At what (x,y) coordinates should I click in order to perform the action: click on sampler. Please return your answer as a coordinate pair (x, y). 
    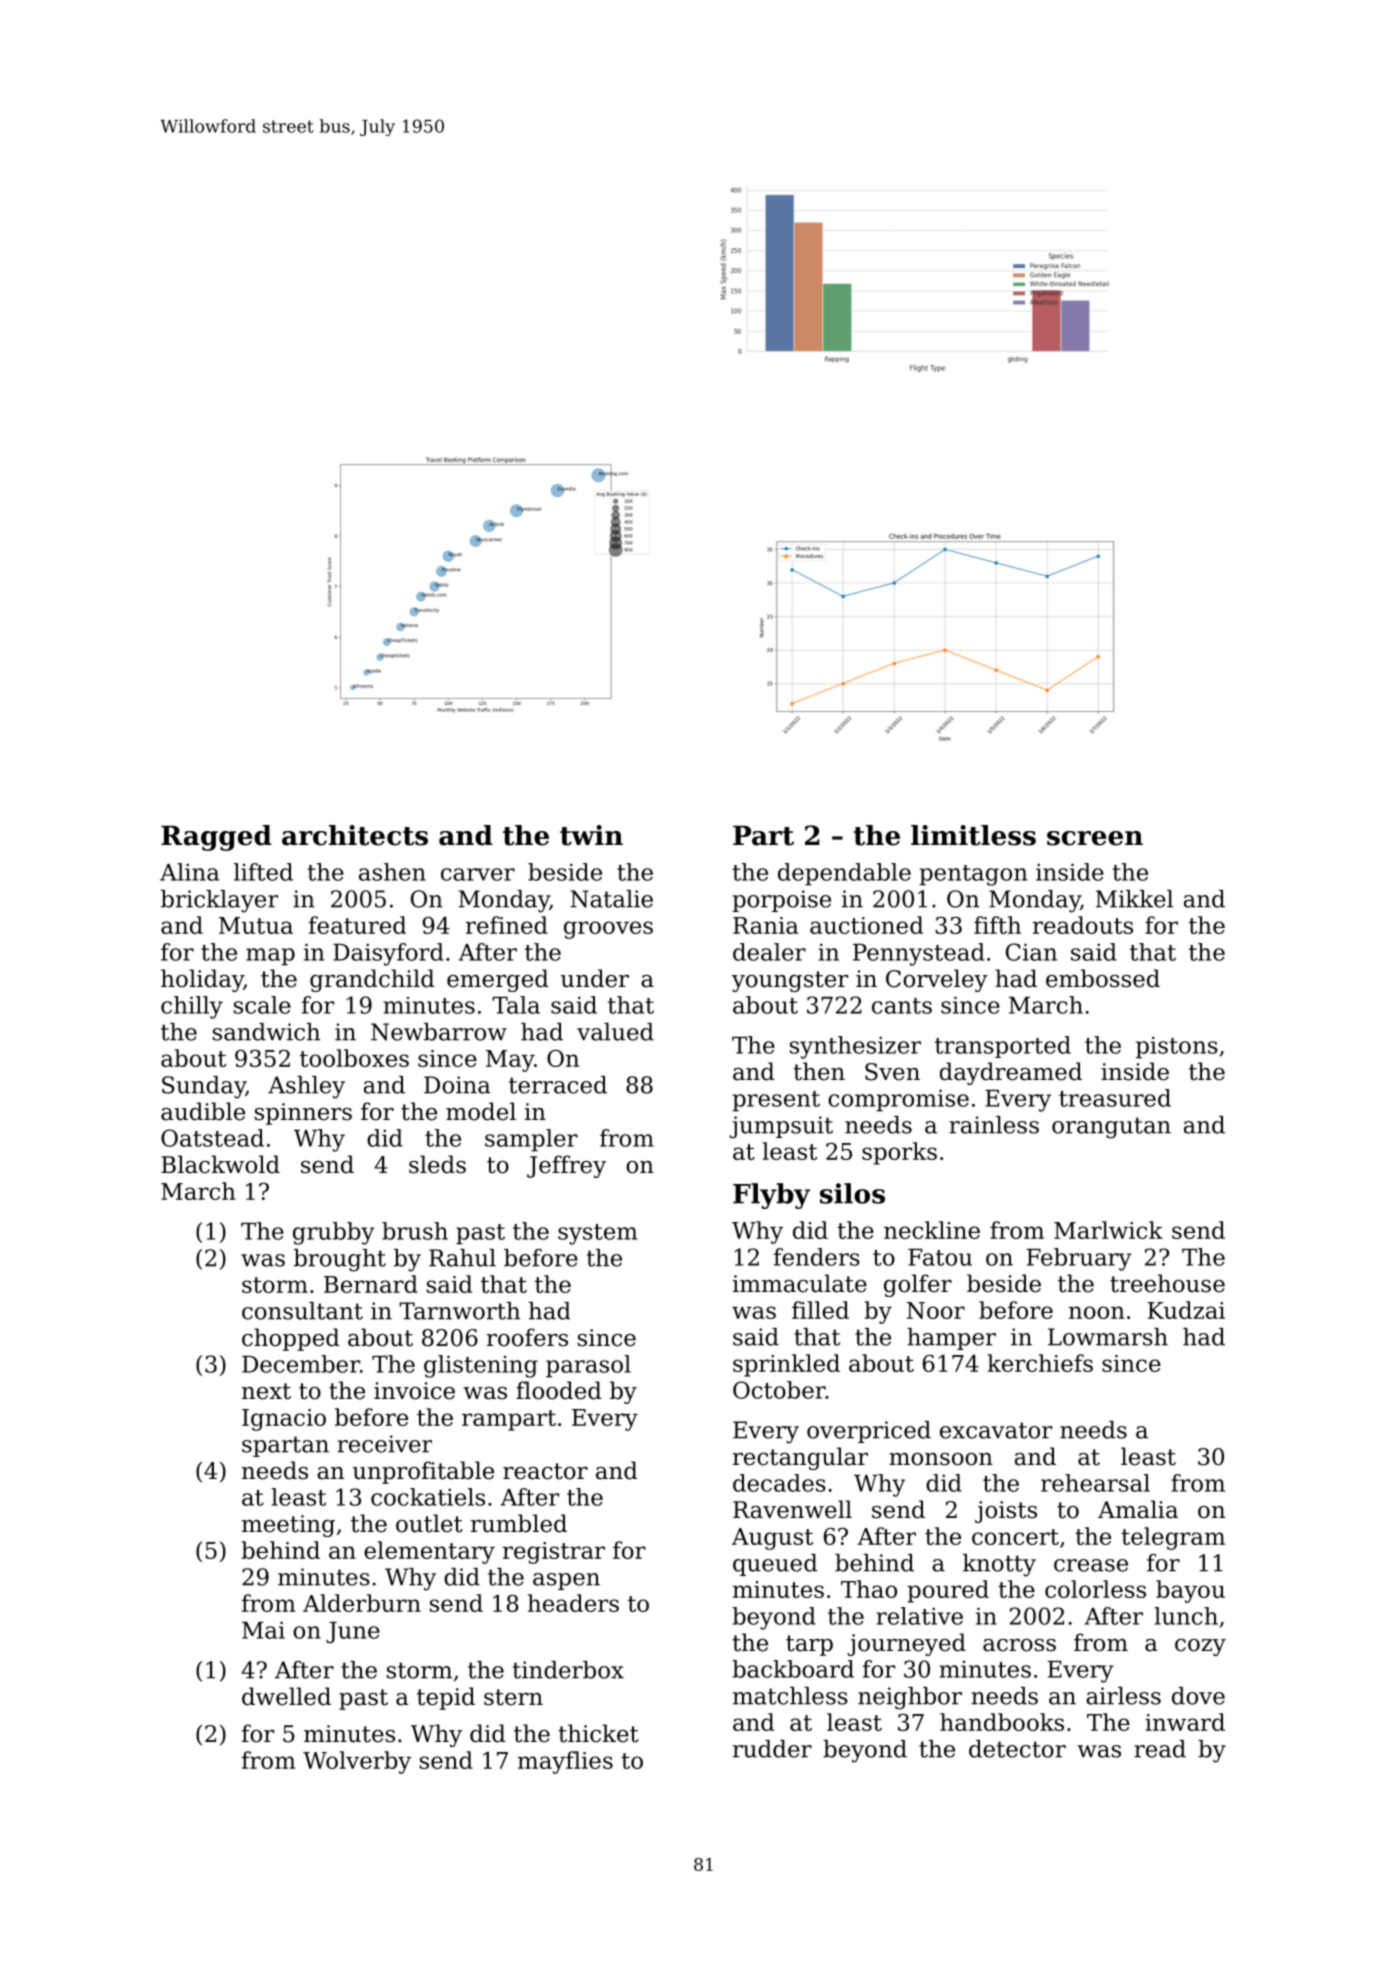
    Looking at the image, I should click on (531, 1140).
